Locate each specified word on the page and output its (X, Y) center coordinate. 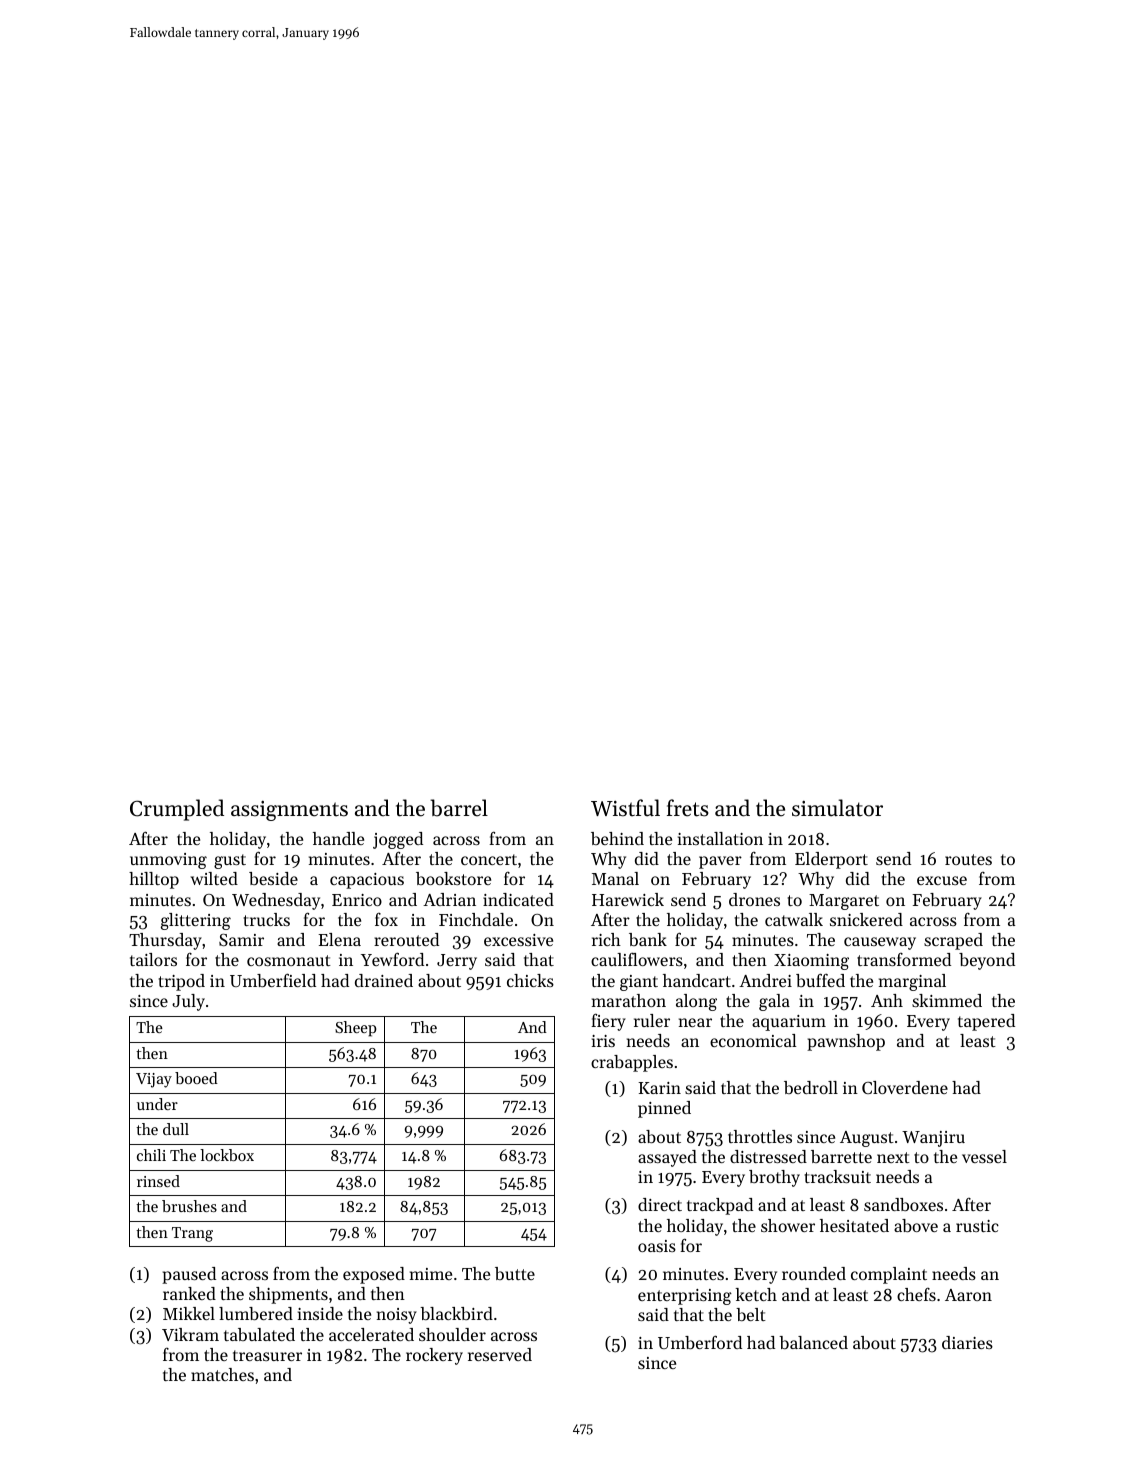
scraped (953, 941)
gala (774, 1002)
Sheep (356, 1029)
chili (151, 1155)
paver (720, 862)
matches (222, 1374)
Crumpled (177, 810)
